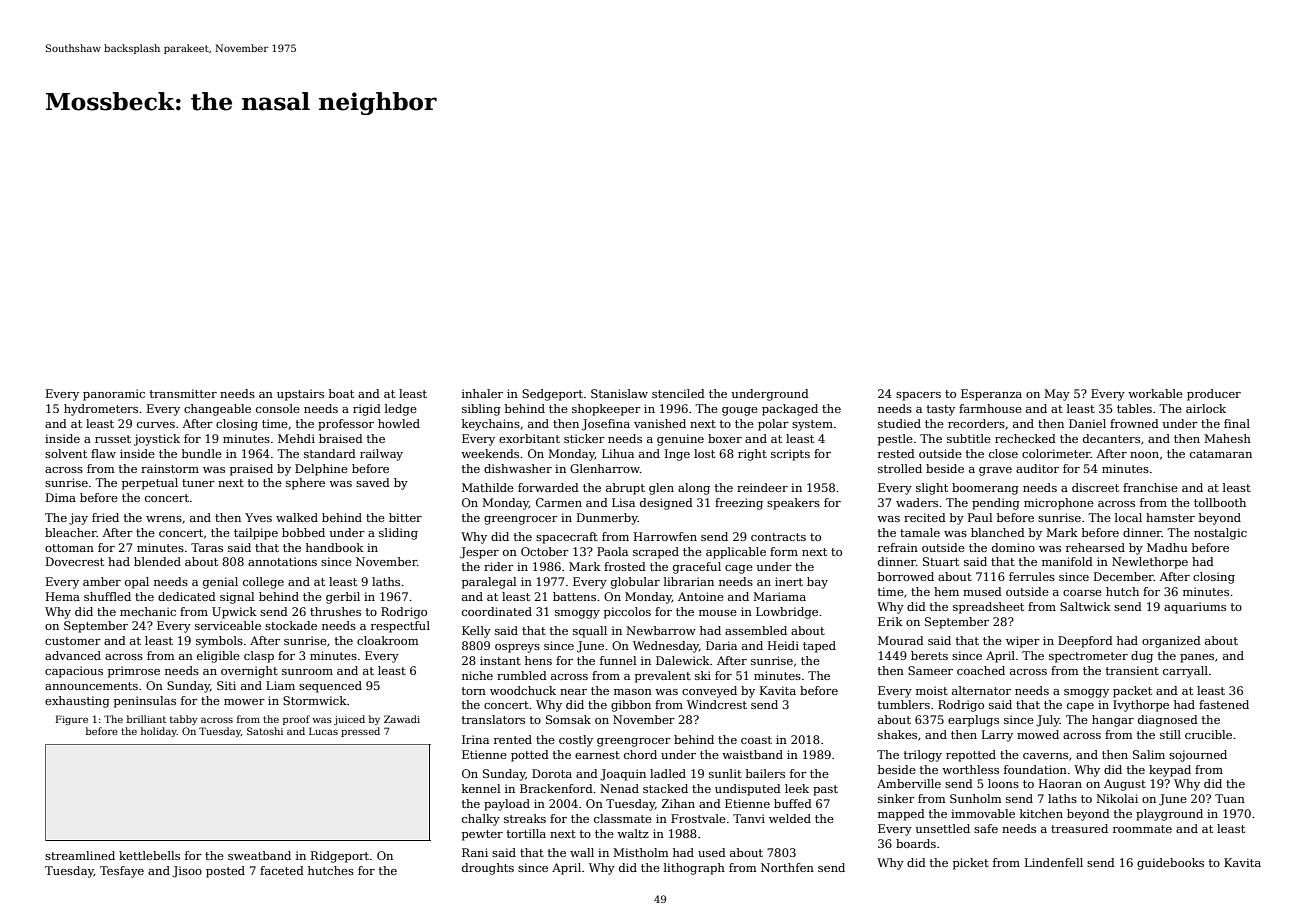 Image resolution: width=1308 pixels, height=924 pixels. I want to click on kettlebells, so click(149, 855).
